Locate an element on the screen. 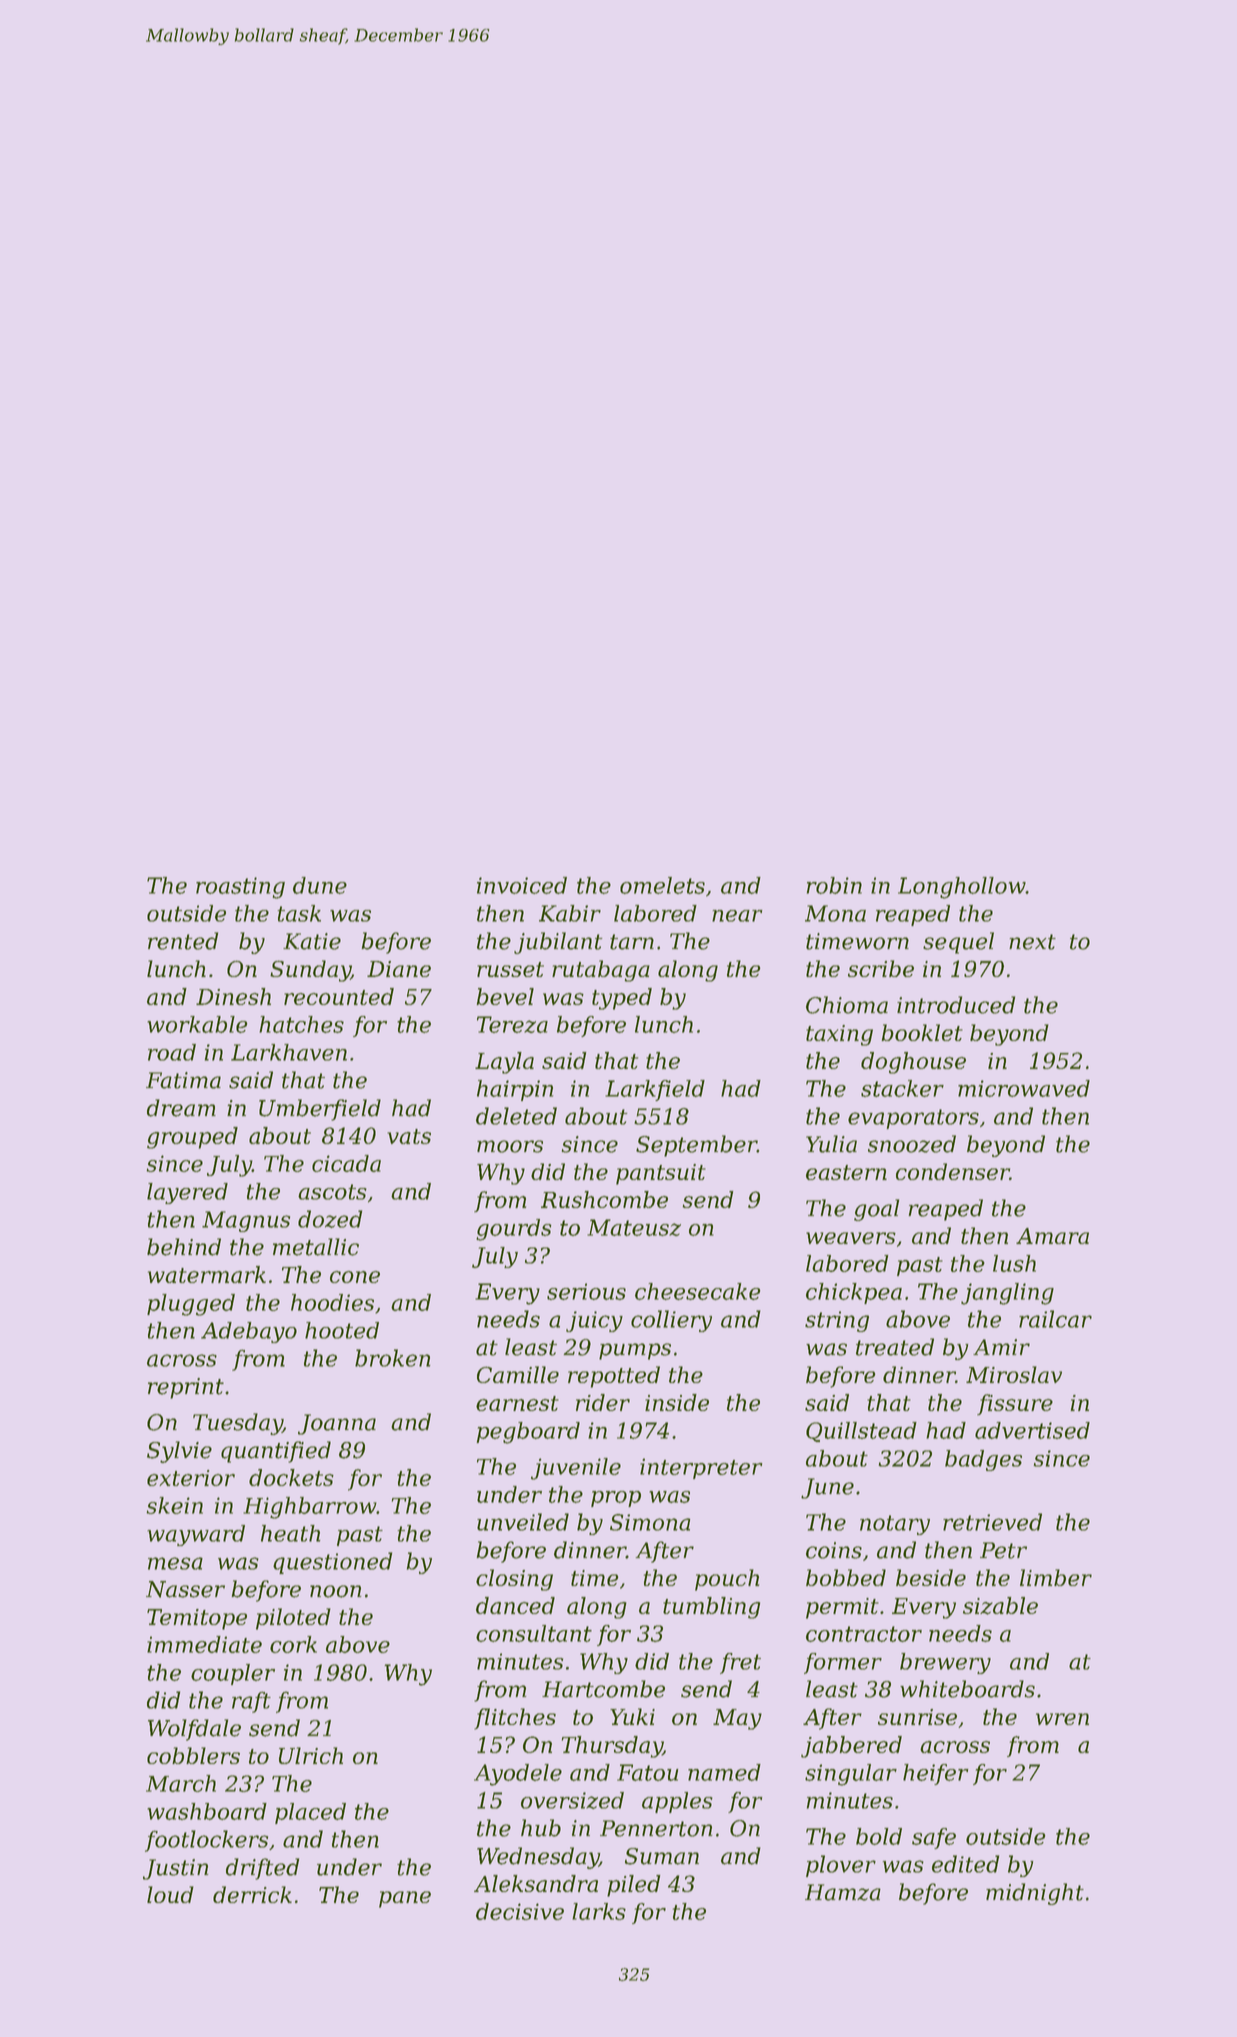 The height and width of the screenshot is (2037, 1237). hub is located at coordinates (541, 1828).
